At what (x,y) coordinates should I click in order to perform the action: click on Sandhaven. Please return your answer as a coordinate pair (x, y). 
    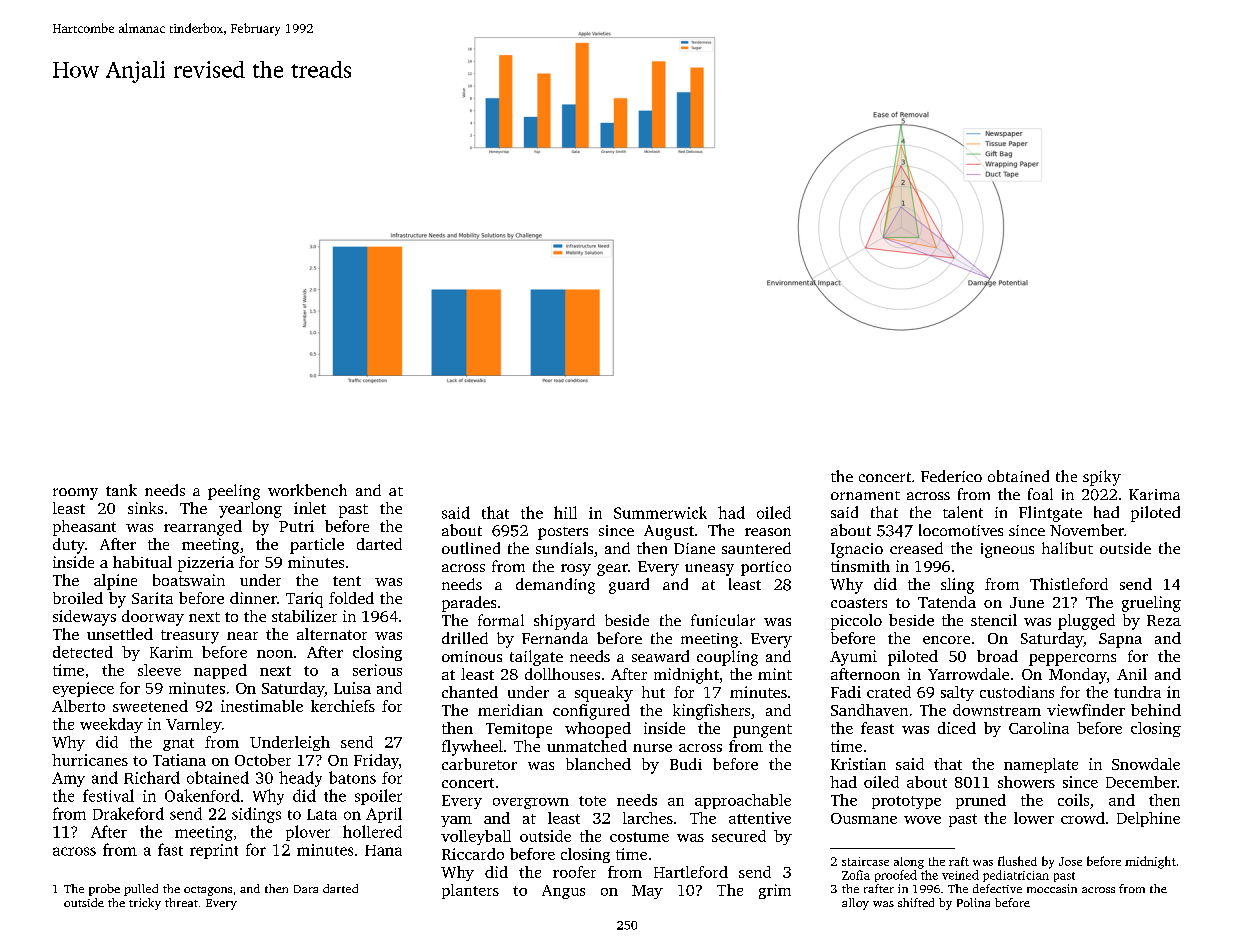
    Looking at the image, I should click on (869, 710).
